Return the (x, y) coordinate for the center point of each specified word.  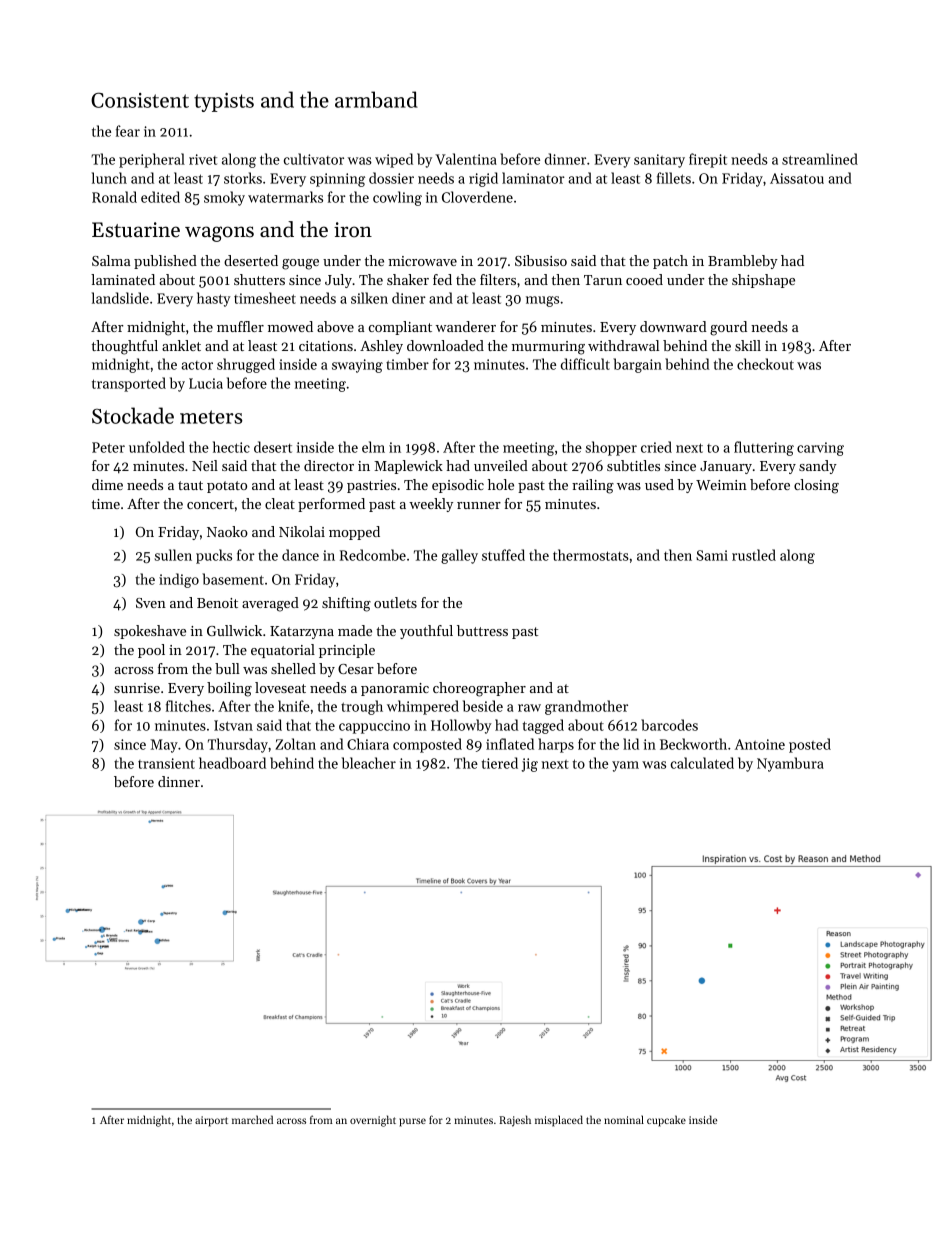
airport (211, 1121)
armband (376, 99)
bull (227, 668)
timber (407, 364)
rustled (754, 555)
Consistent (140, 100)
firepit (708, 160)
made (355, 630)
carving (820, 449)
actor (197, 365)
